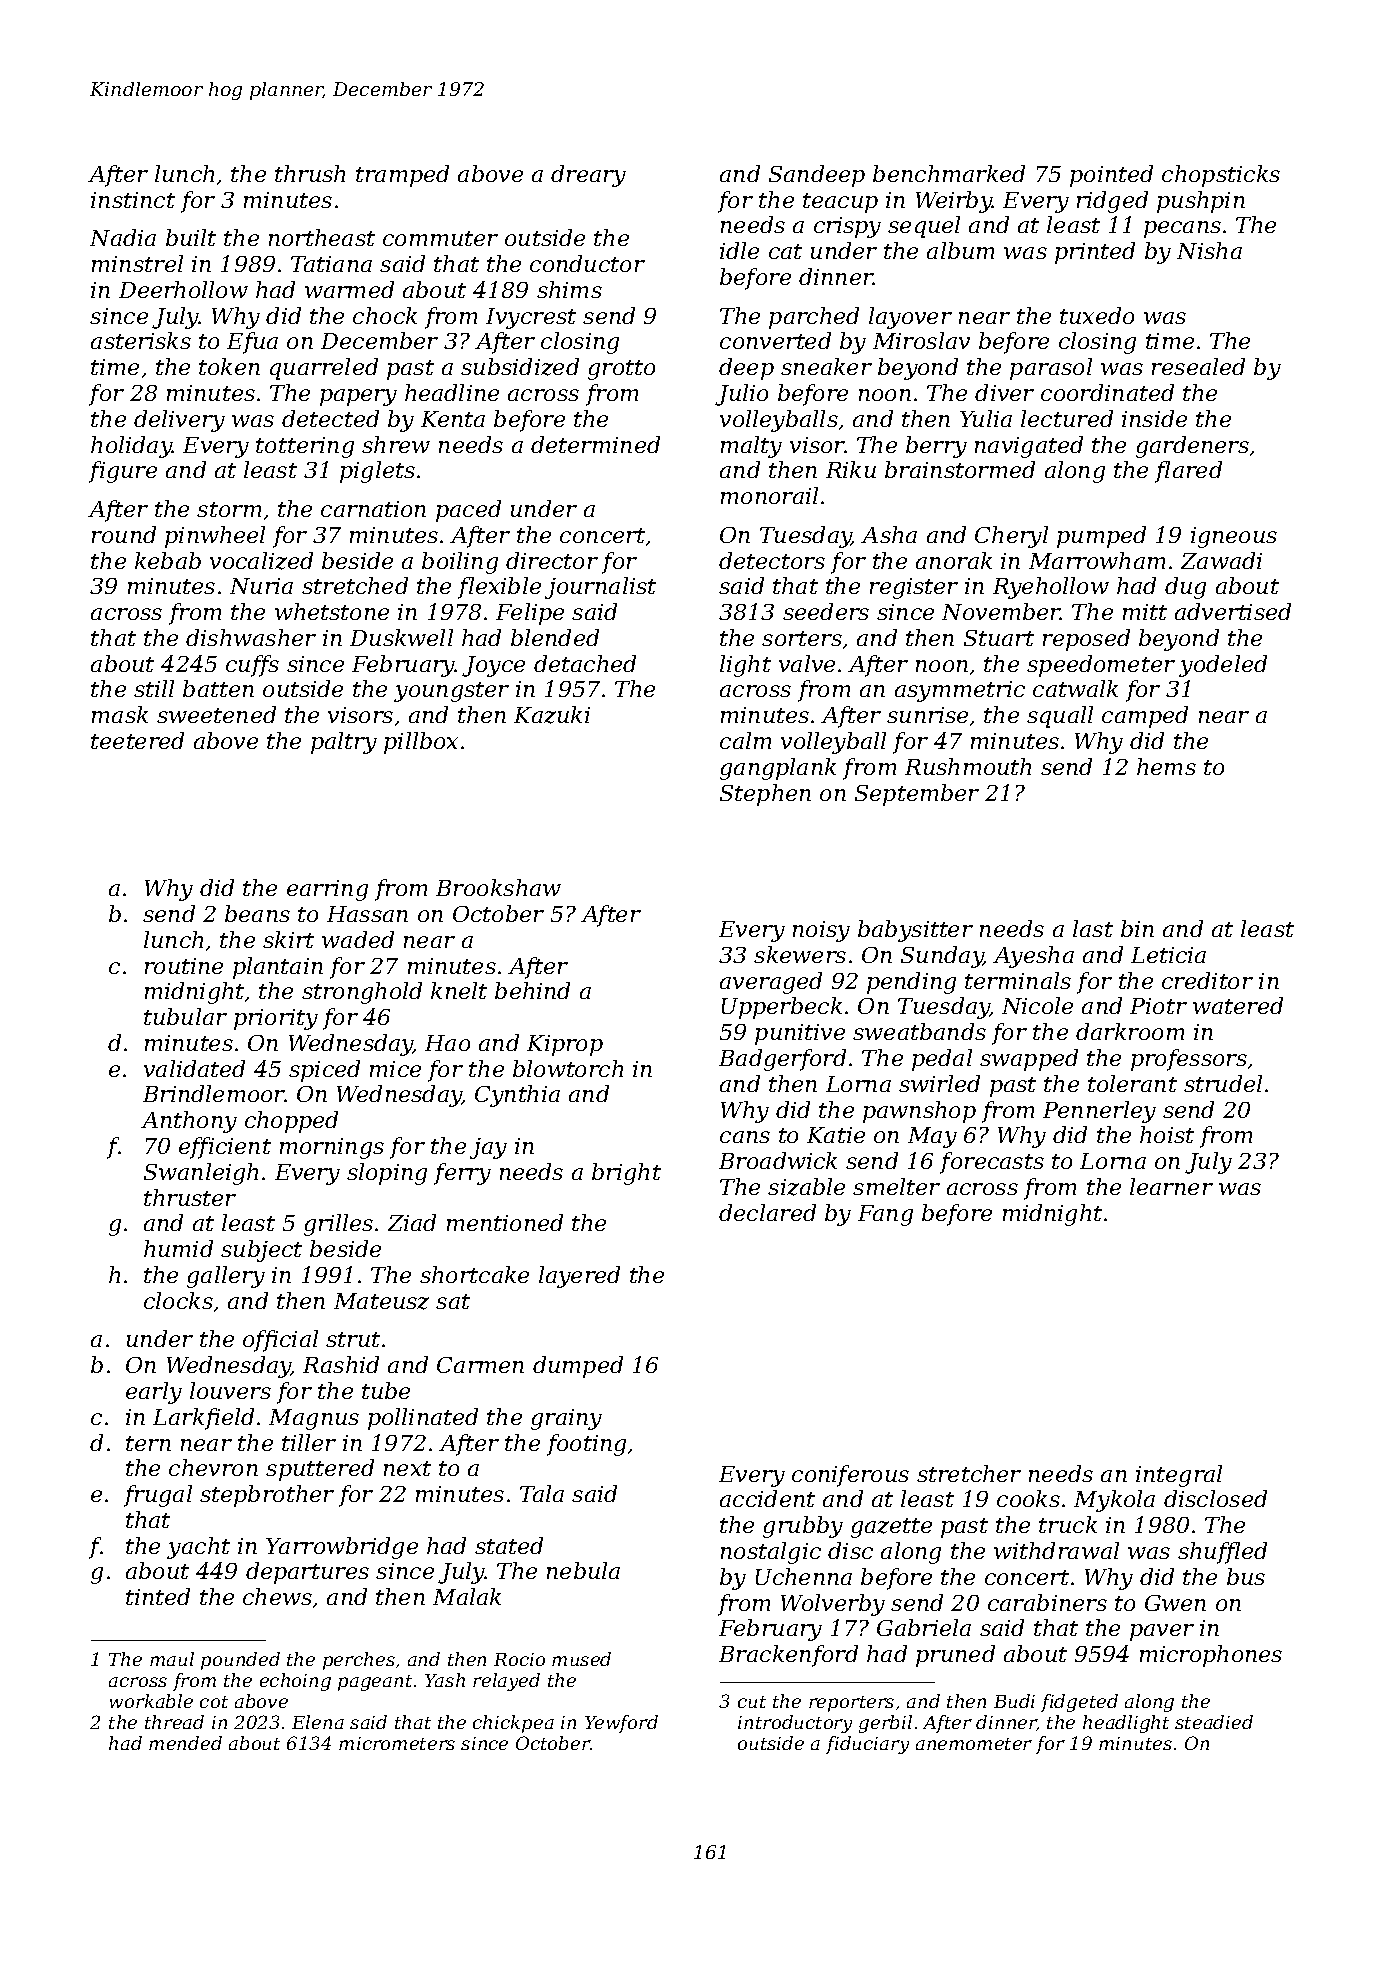 This screenshot has width=1386, height=1969. I want to click on idle, so click(739, 250).
